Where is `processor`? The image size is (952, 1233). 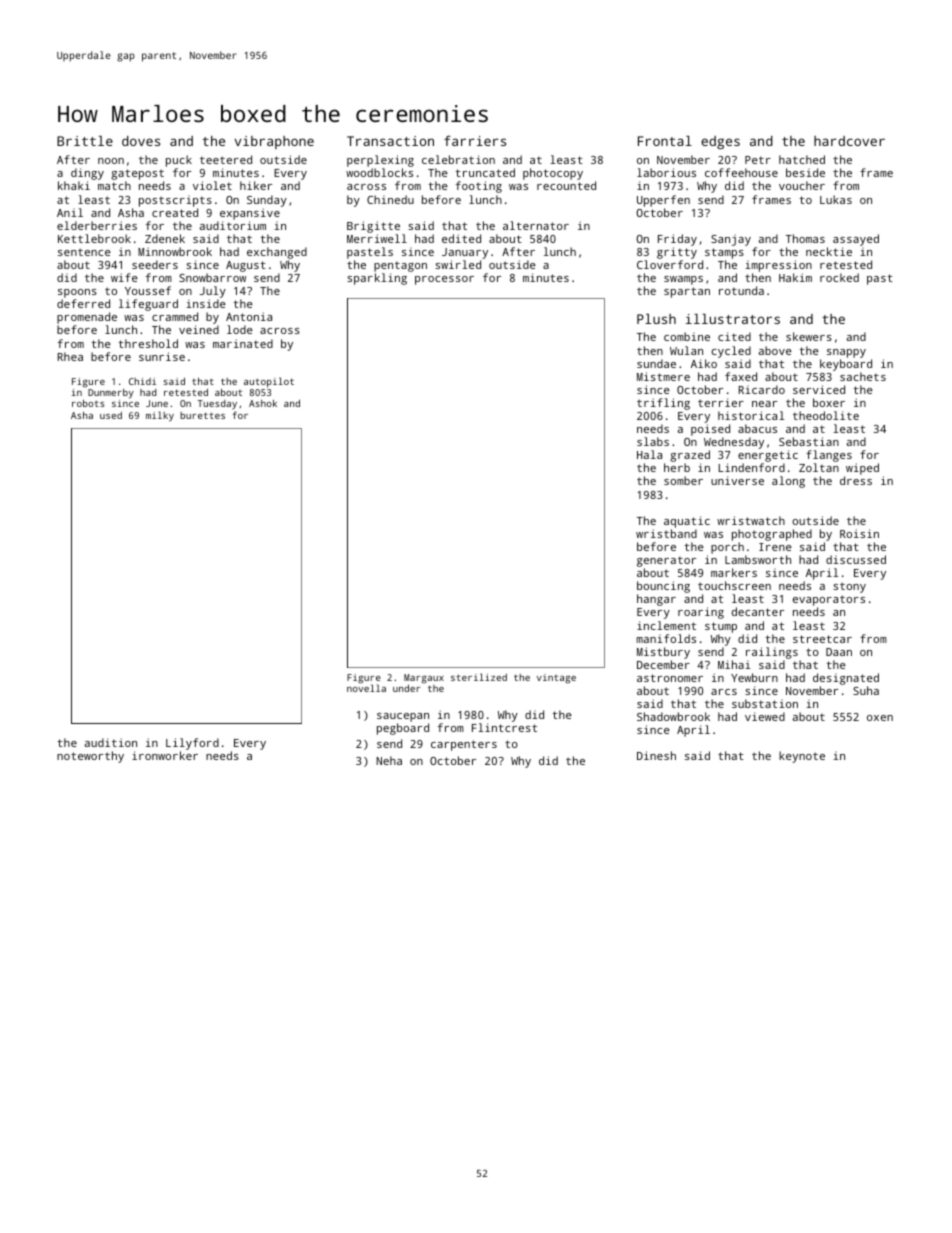 processor is located at coordinates (444, 280).
